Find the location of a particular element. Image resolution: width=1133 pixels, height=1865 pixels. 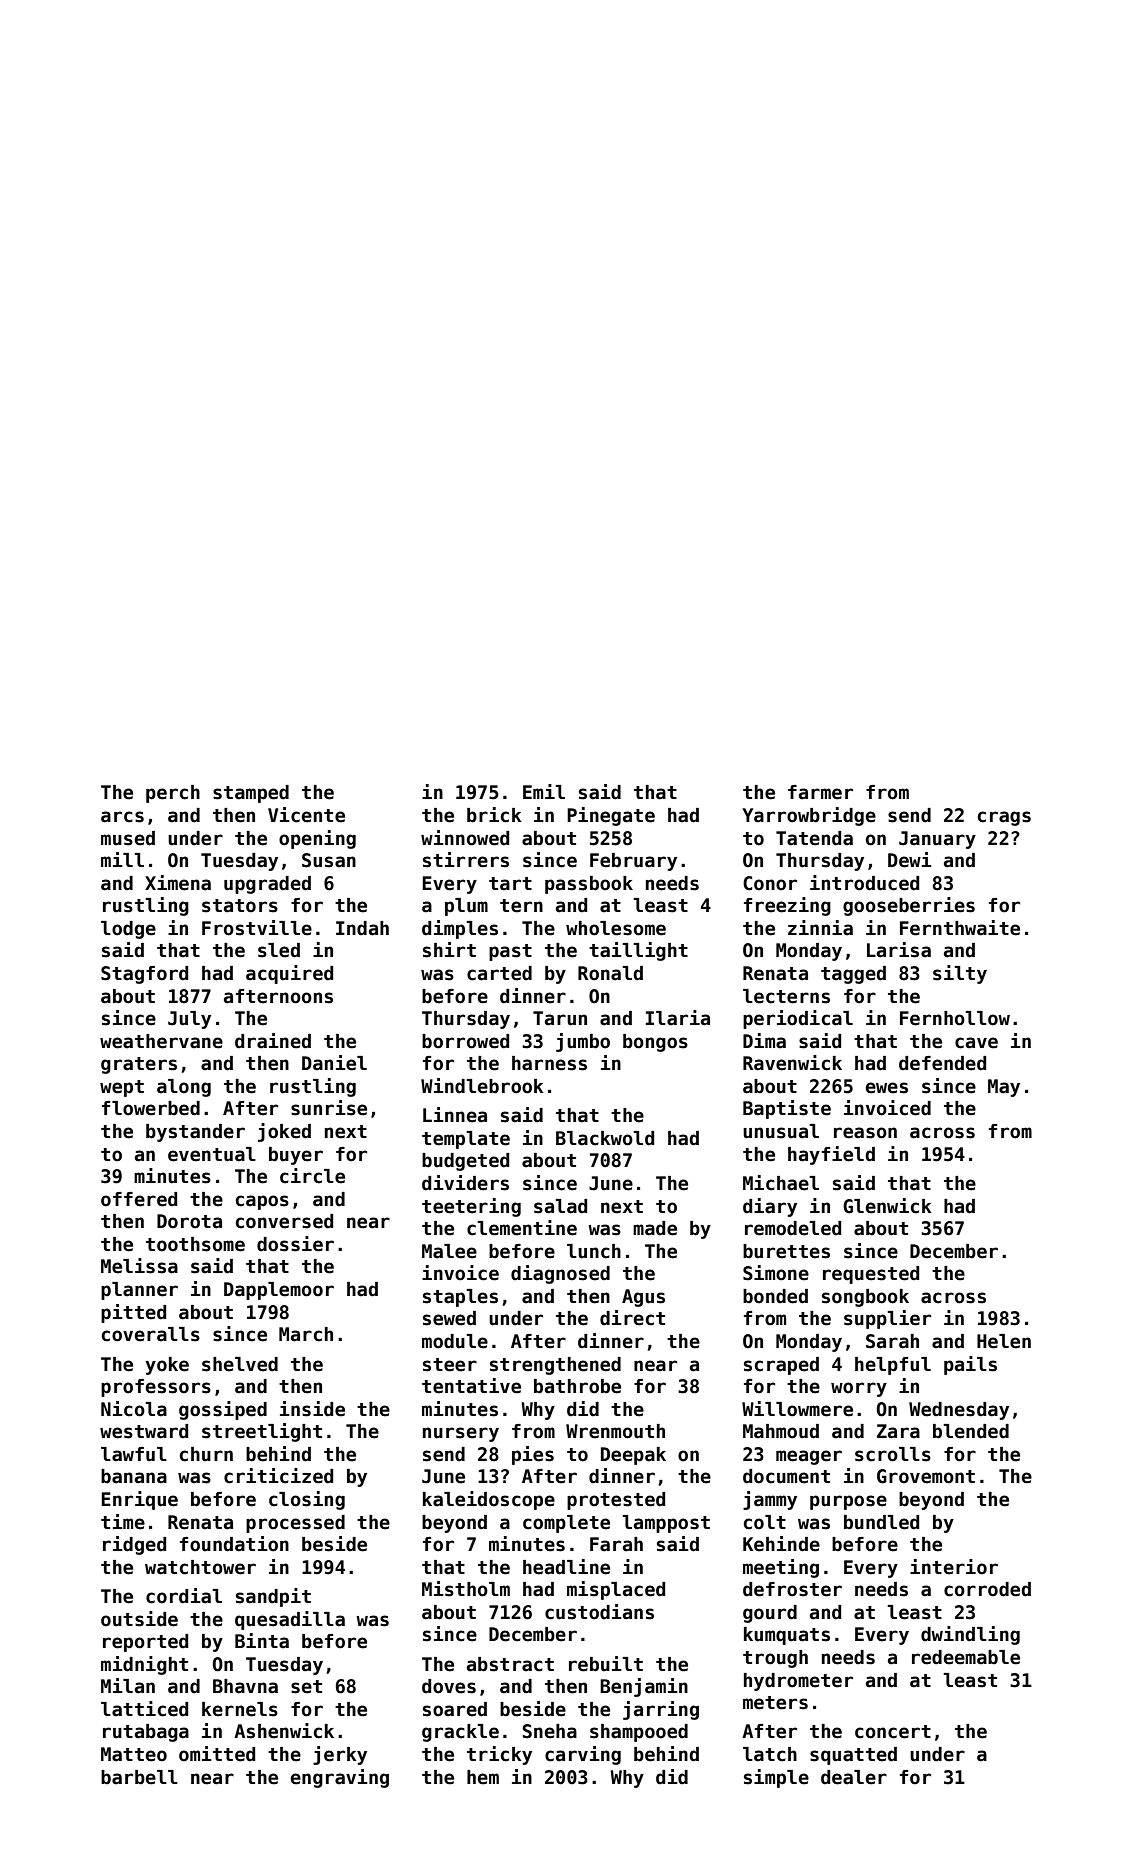

bongos is located at coordinates (655, 1043).
